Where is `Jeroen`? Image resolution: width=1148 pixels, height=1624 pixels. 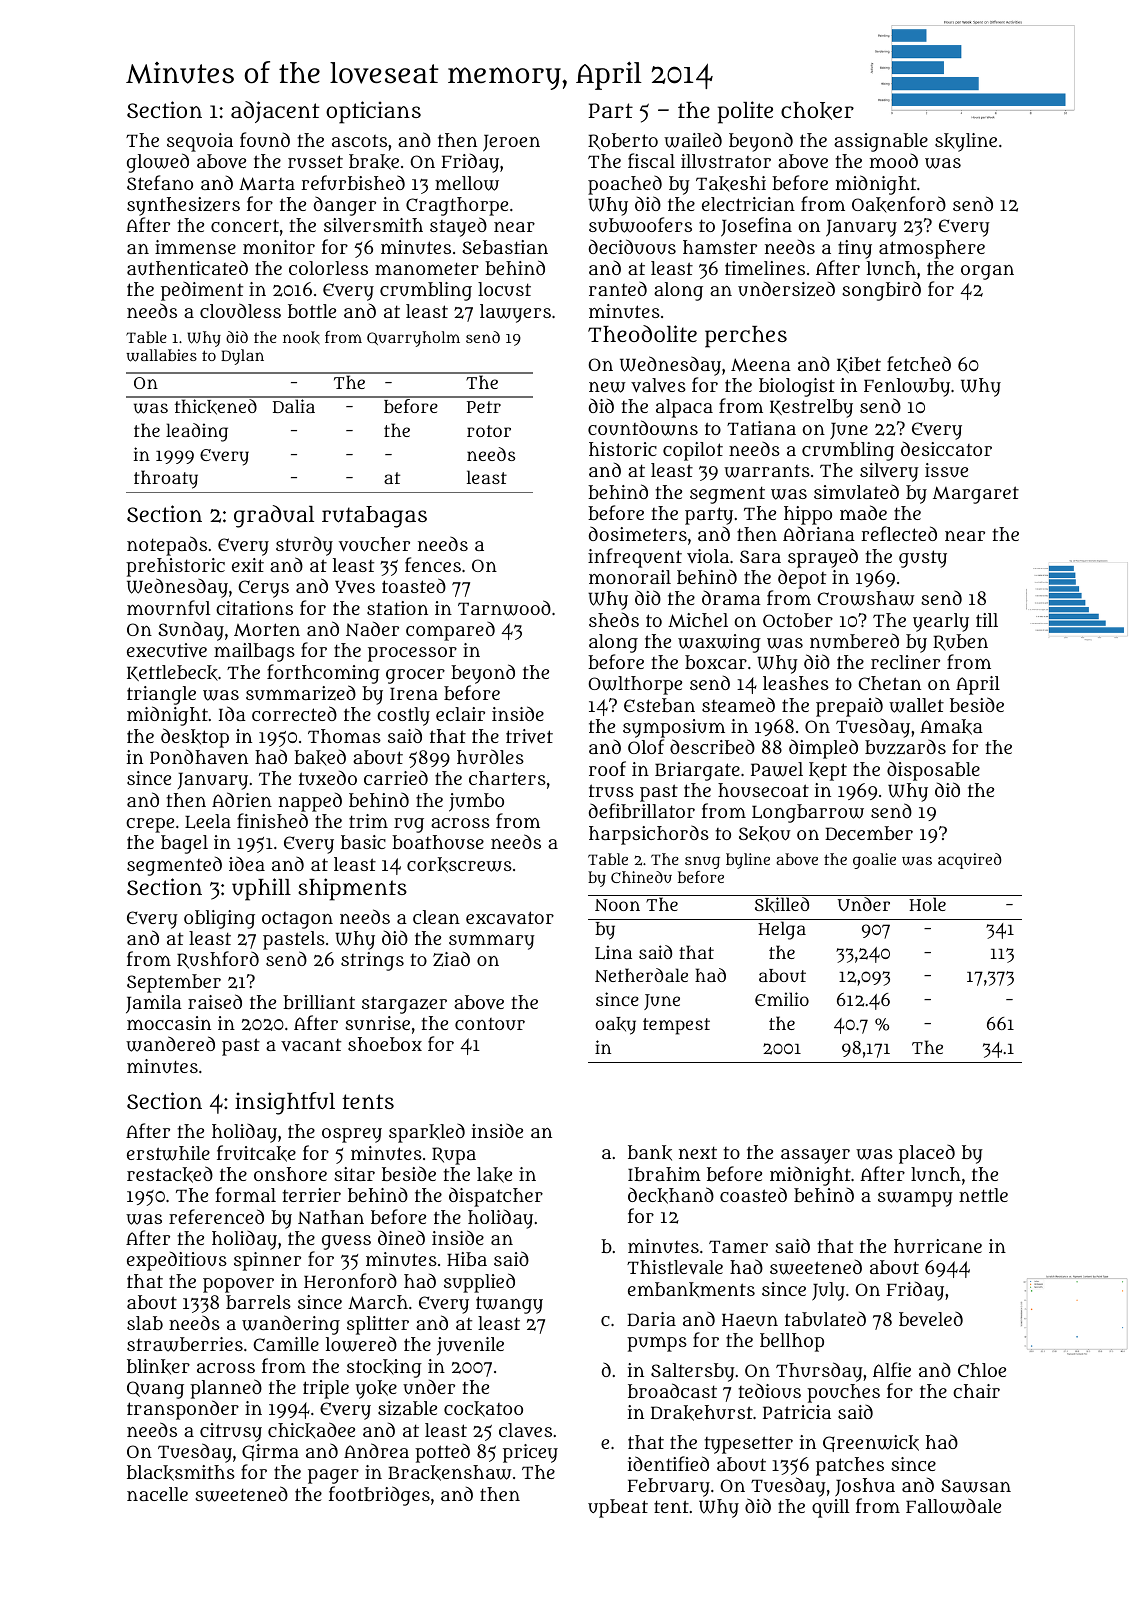
Jeroen is located at coordinates (511, 143).
